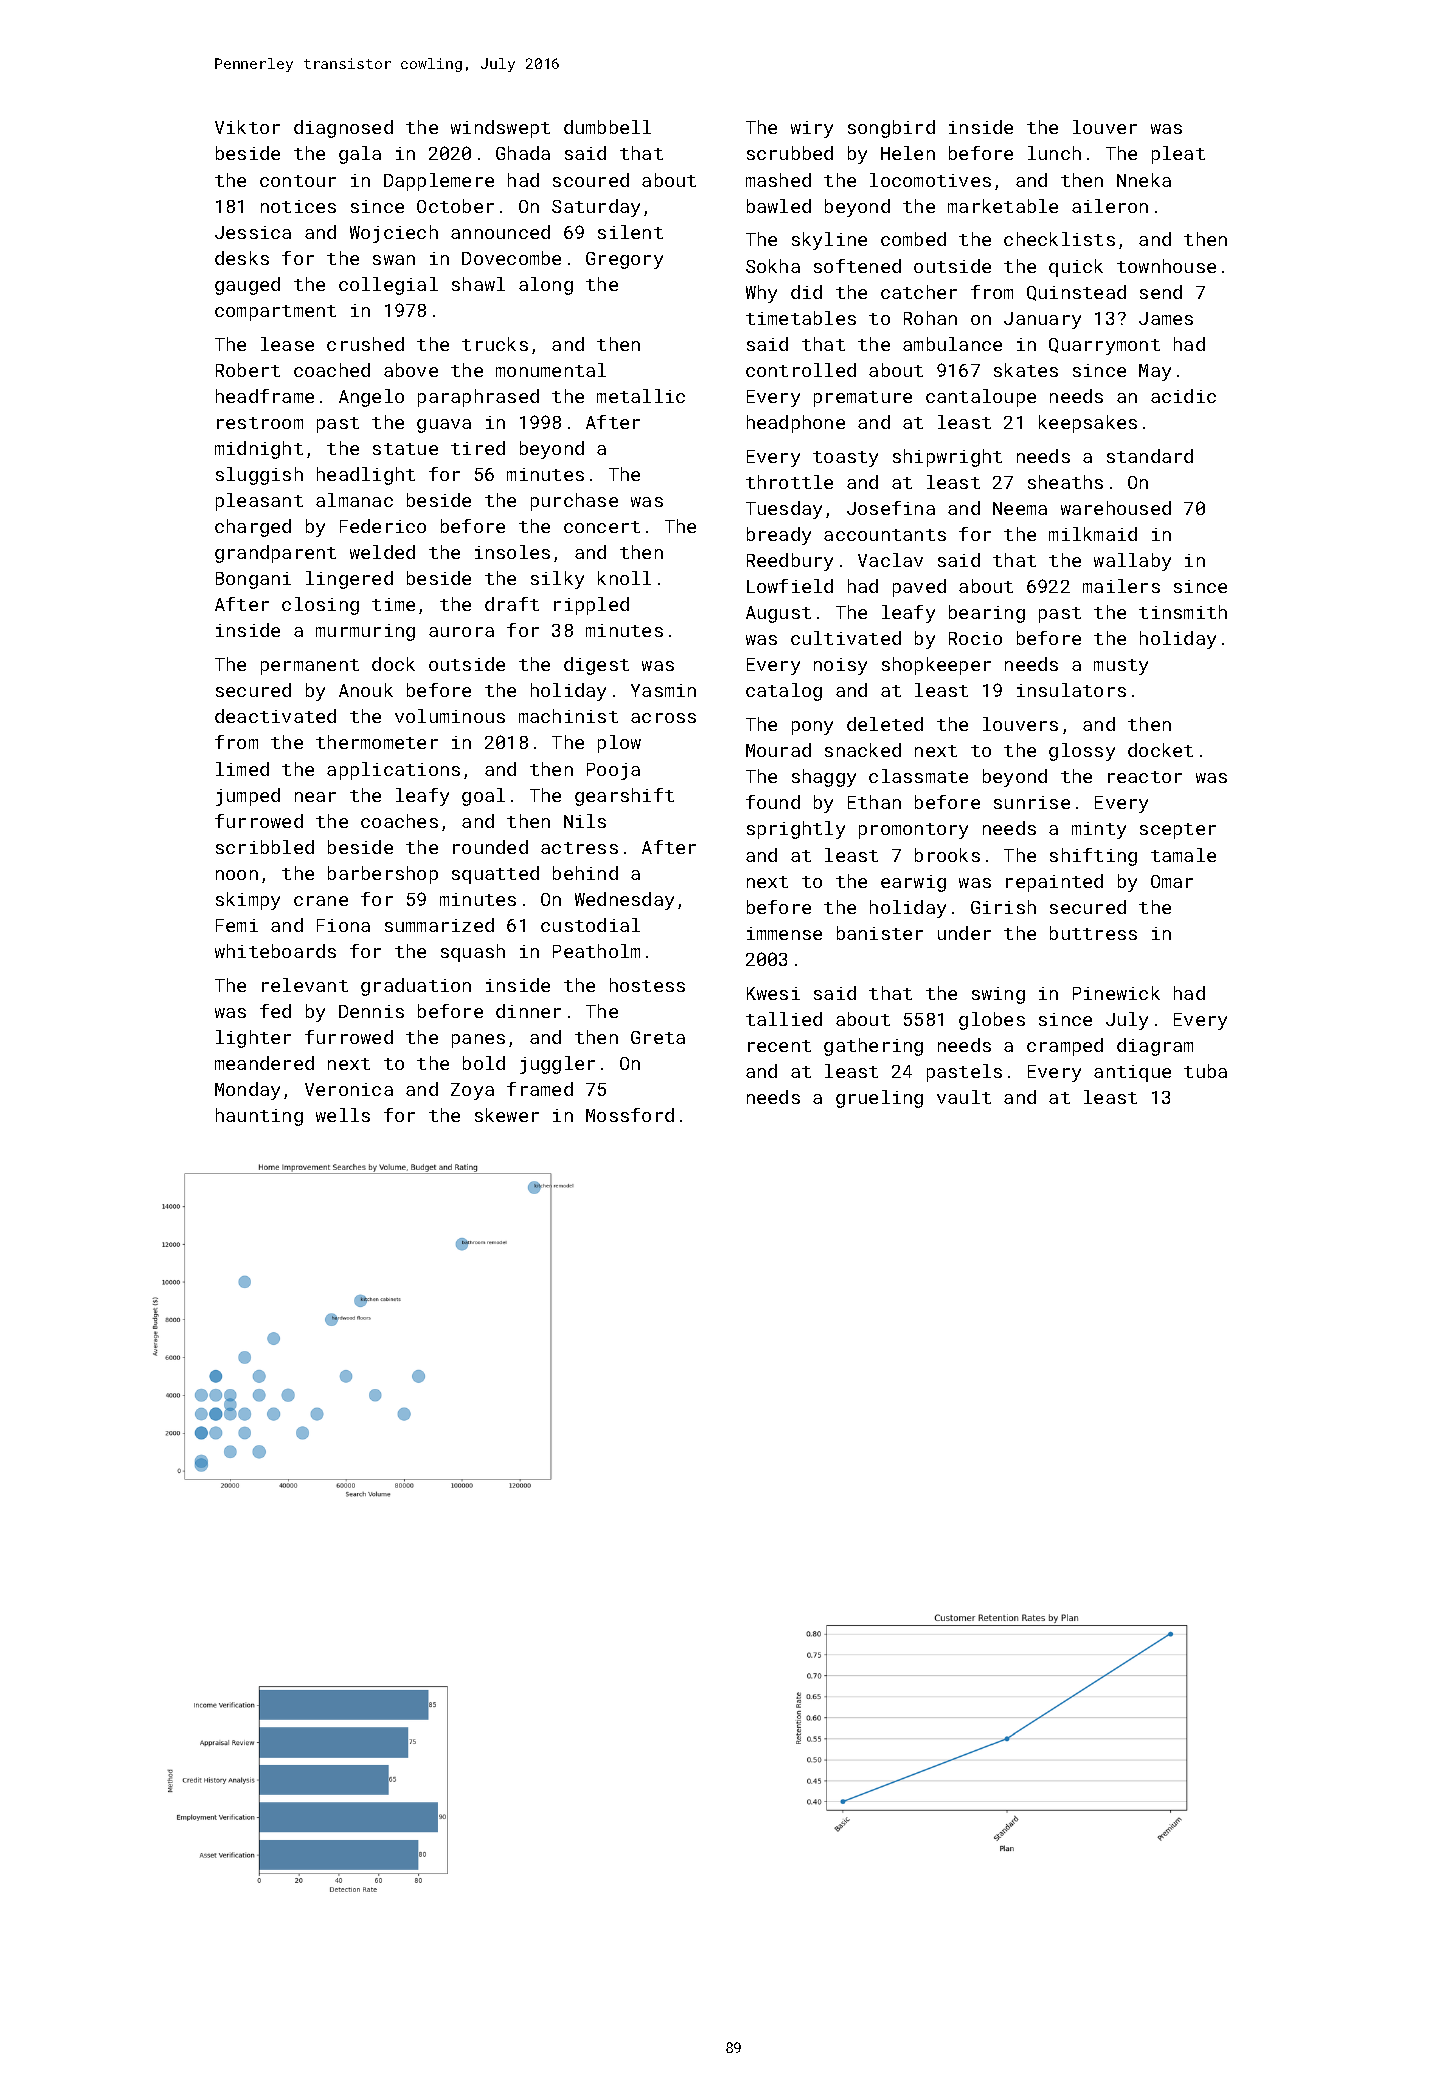  Describe the element at coordinates (253, 1039) in the screenshot. I see `lighter` at that location.
